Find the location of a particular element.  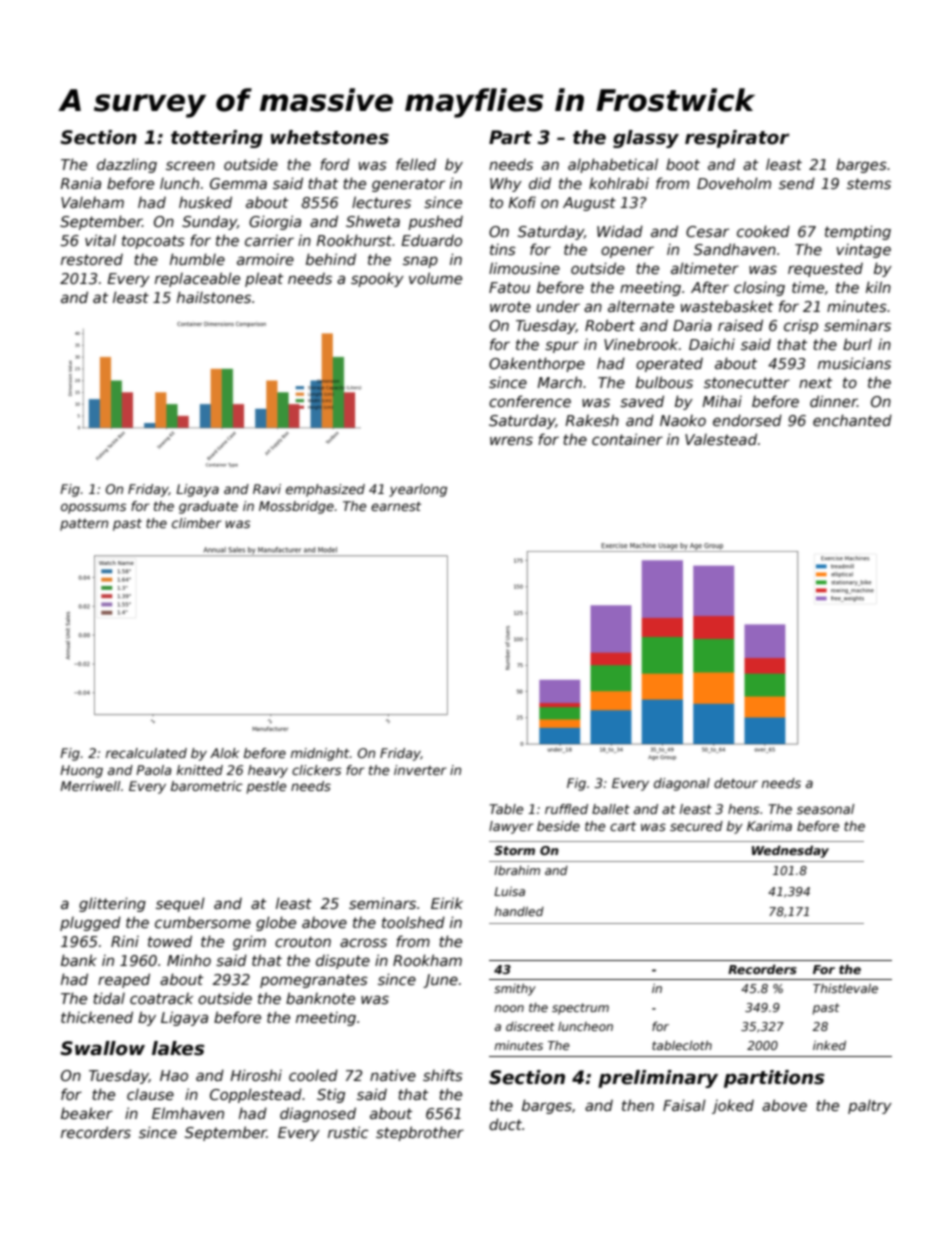

Thistlevale is located at coordinates (845, 988).
